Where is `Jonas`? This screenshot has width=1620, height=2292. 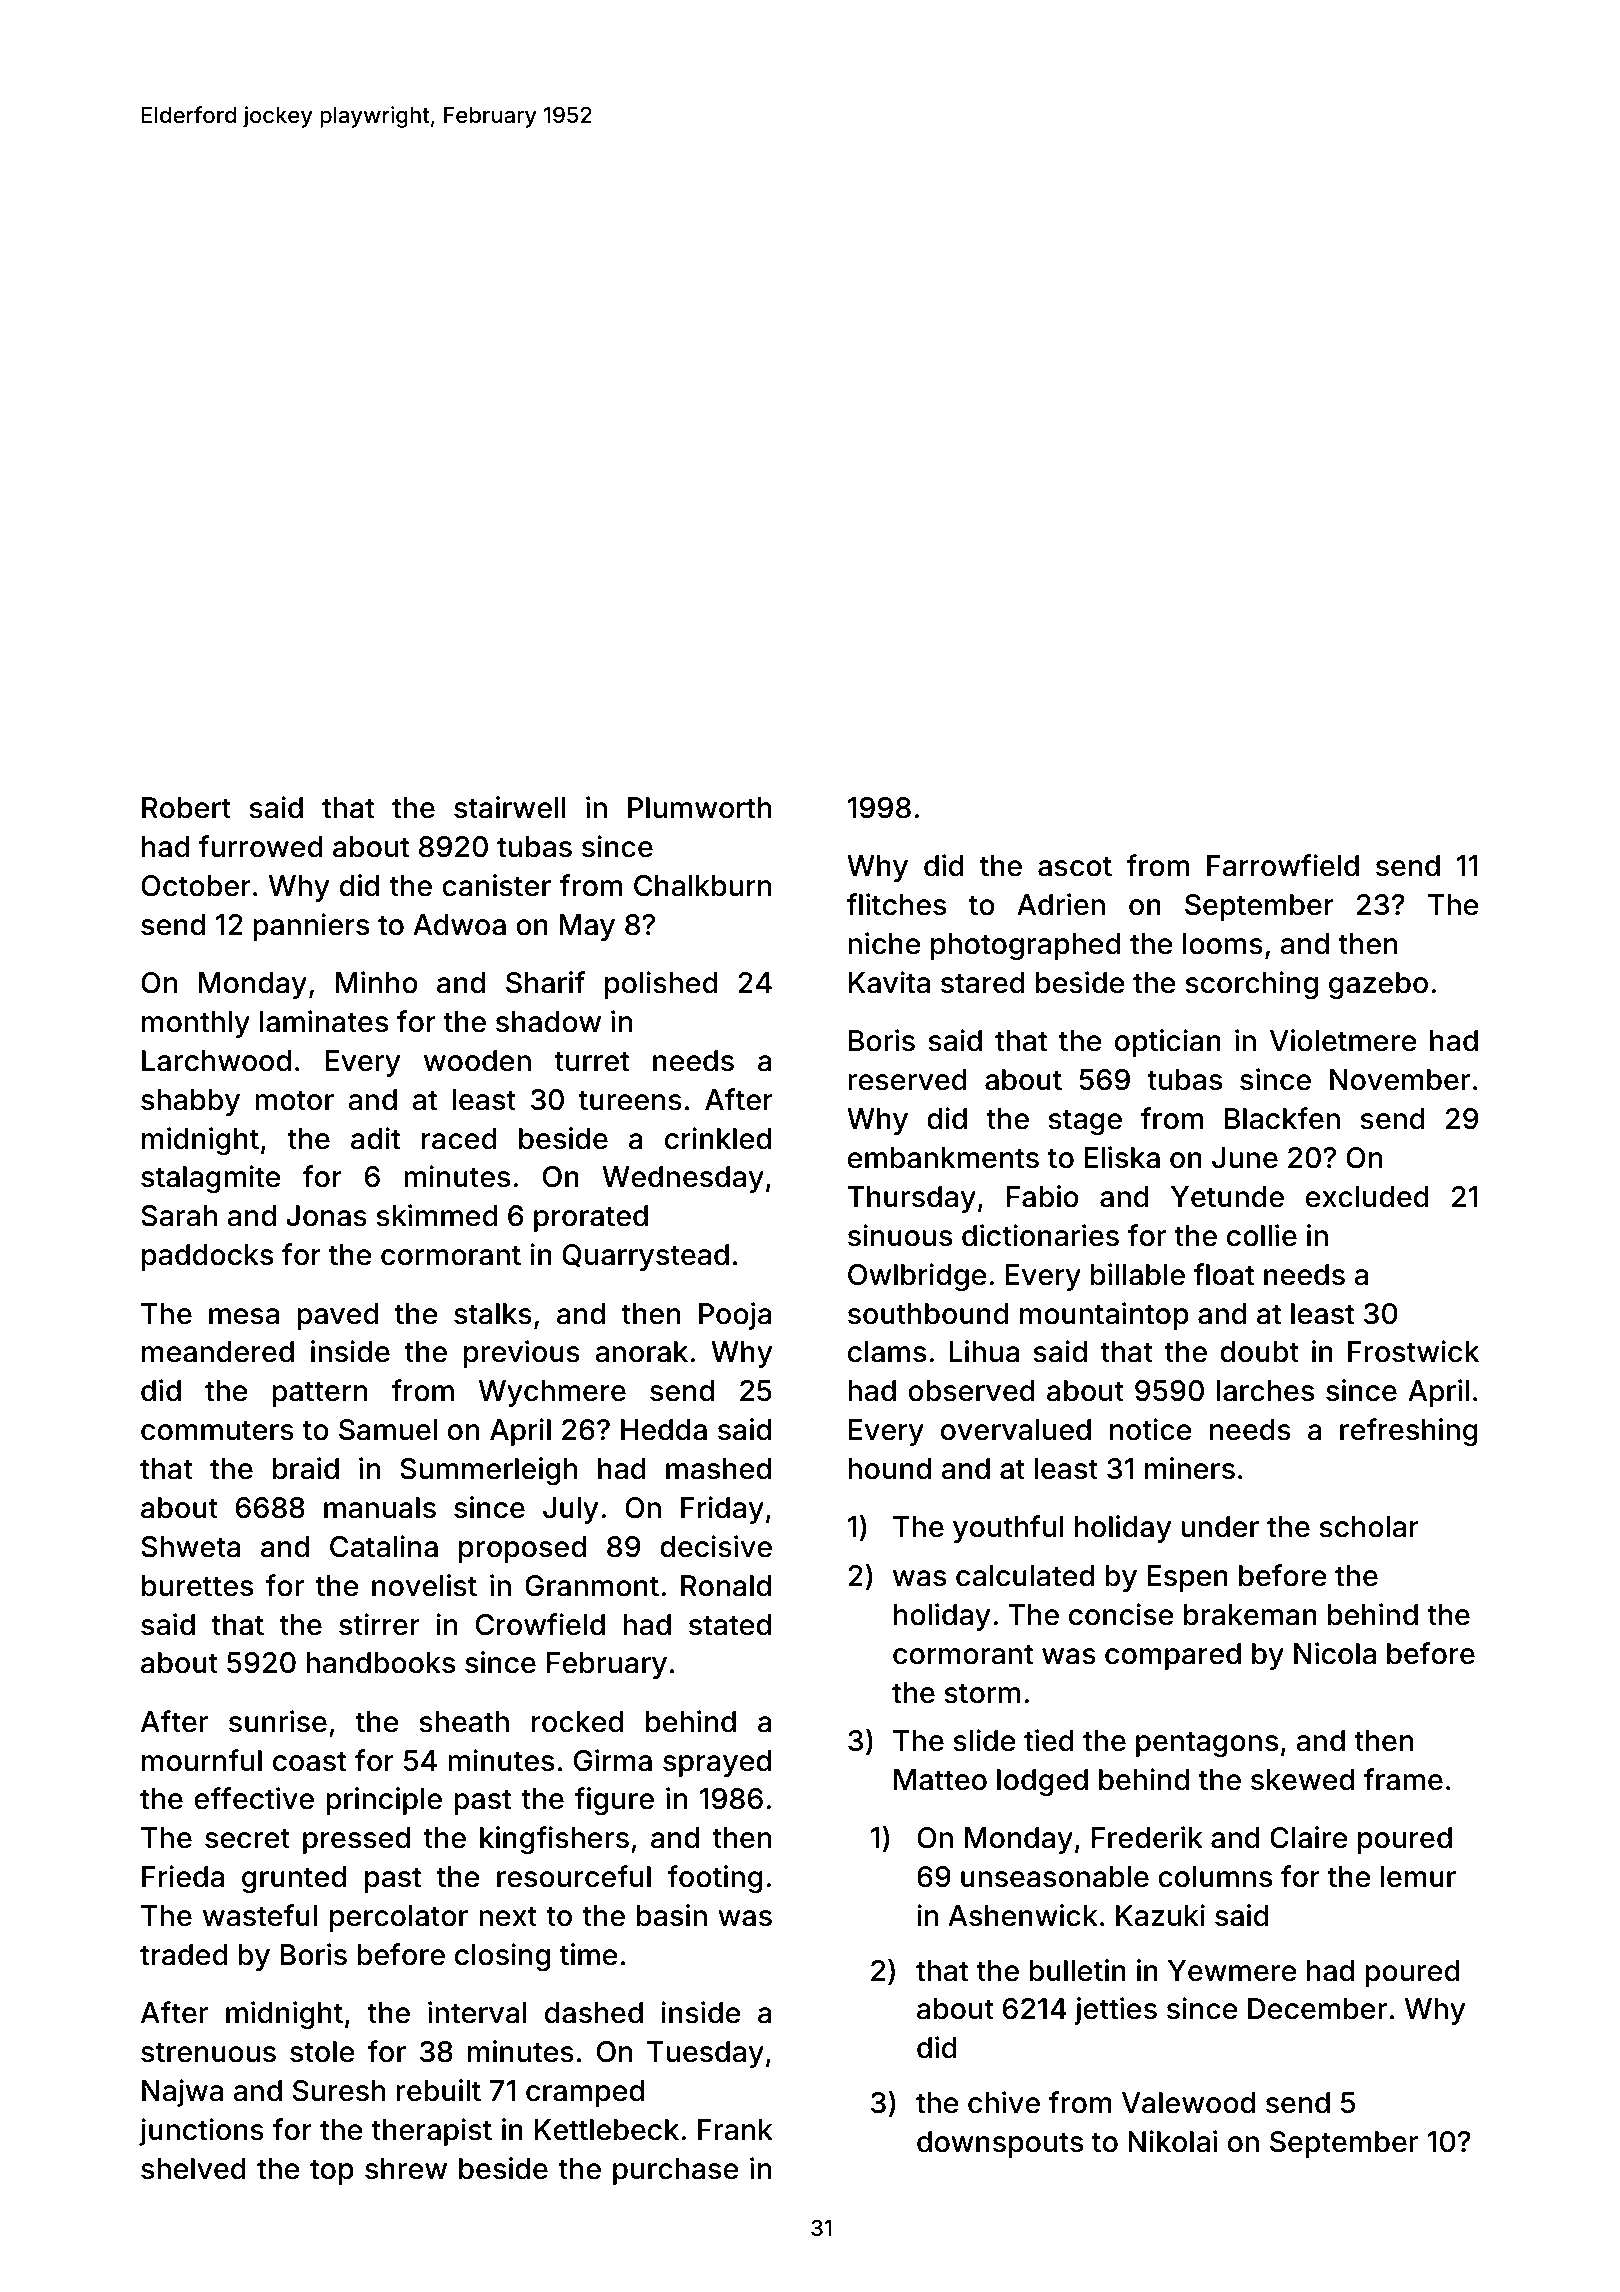
Jonas is located at coordinates (326, 1216).
